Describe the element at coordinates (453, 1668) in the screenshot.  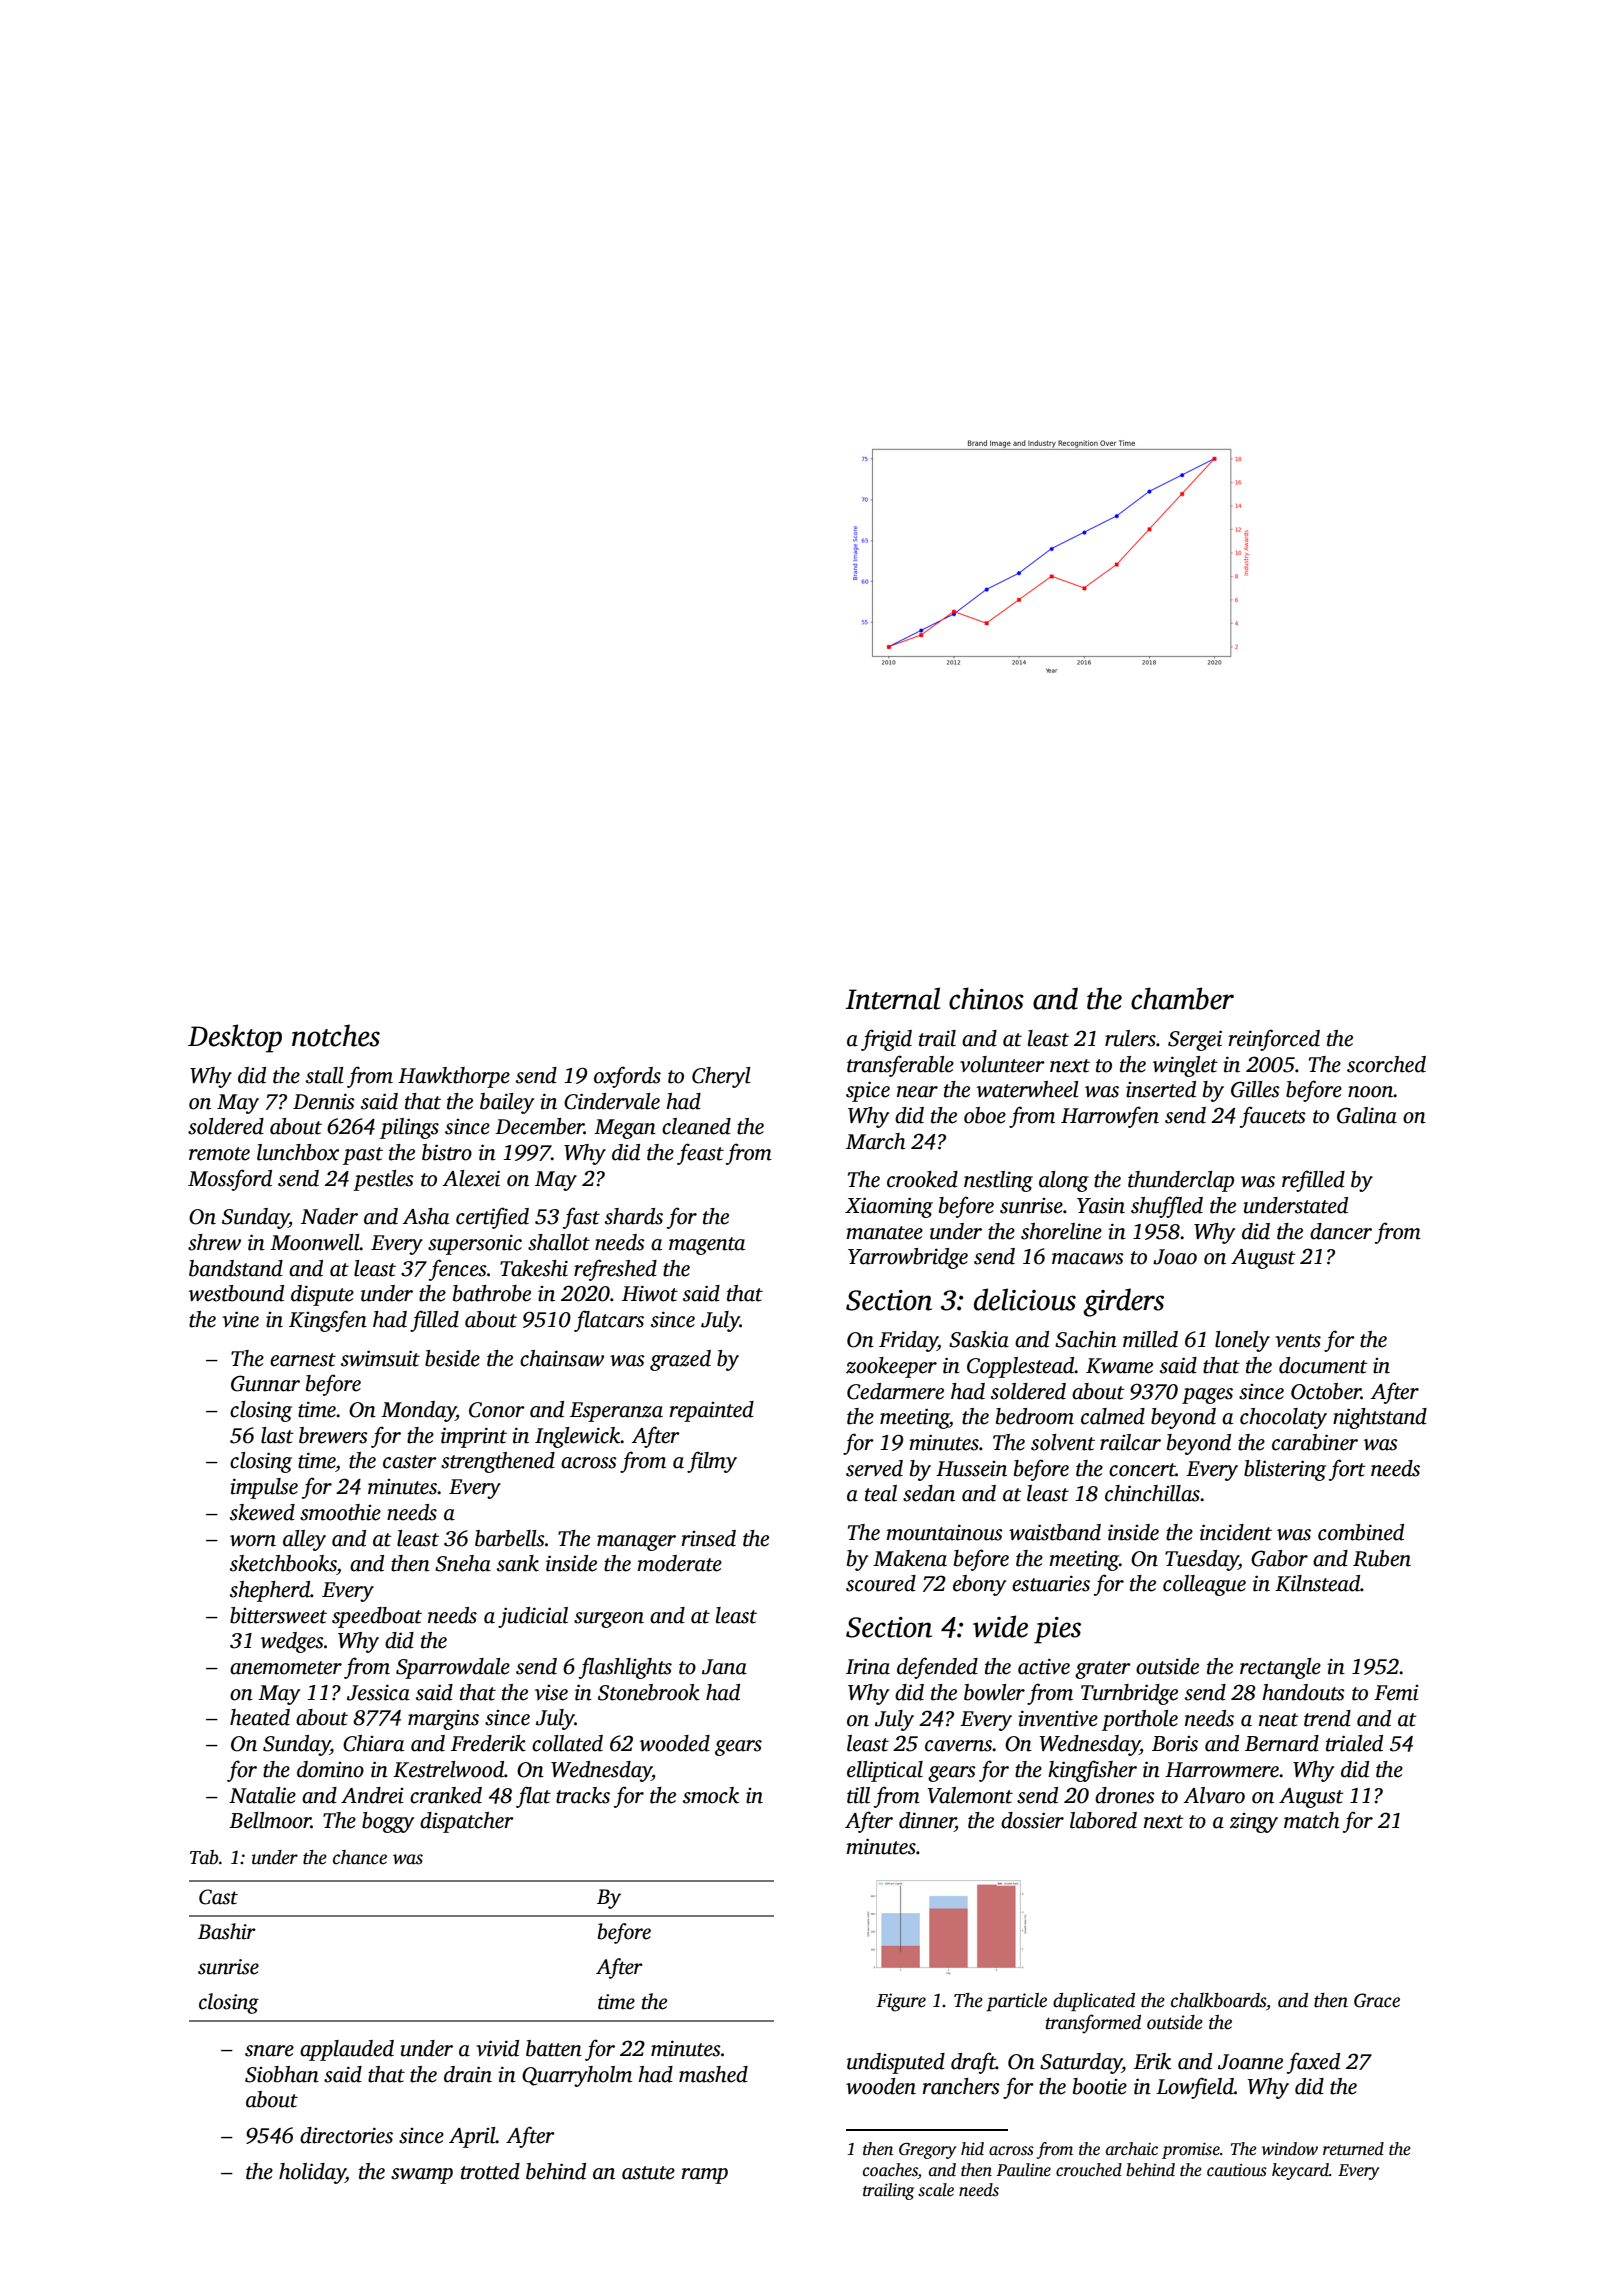
I see `Sparrowdale` at that location.
